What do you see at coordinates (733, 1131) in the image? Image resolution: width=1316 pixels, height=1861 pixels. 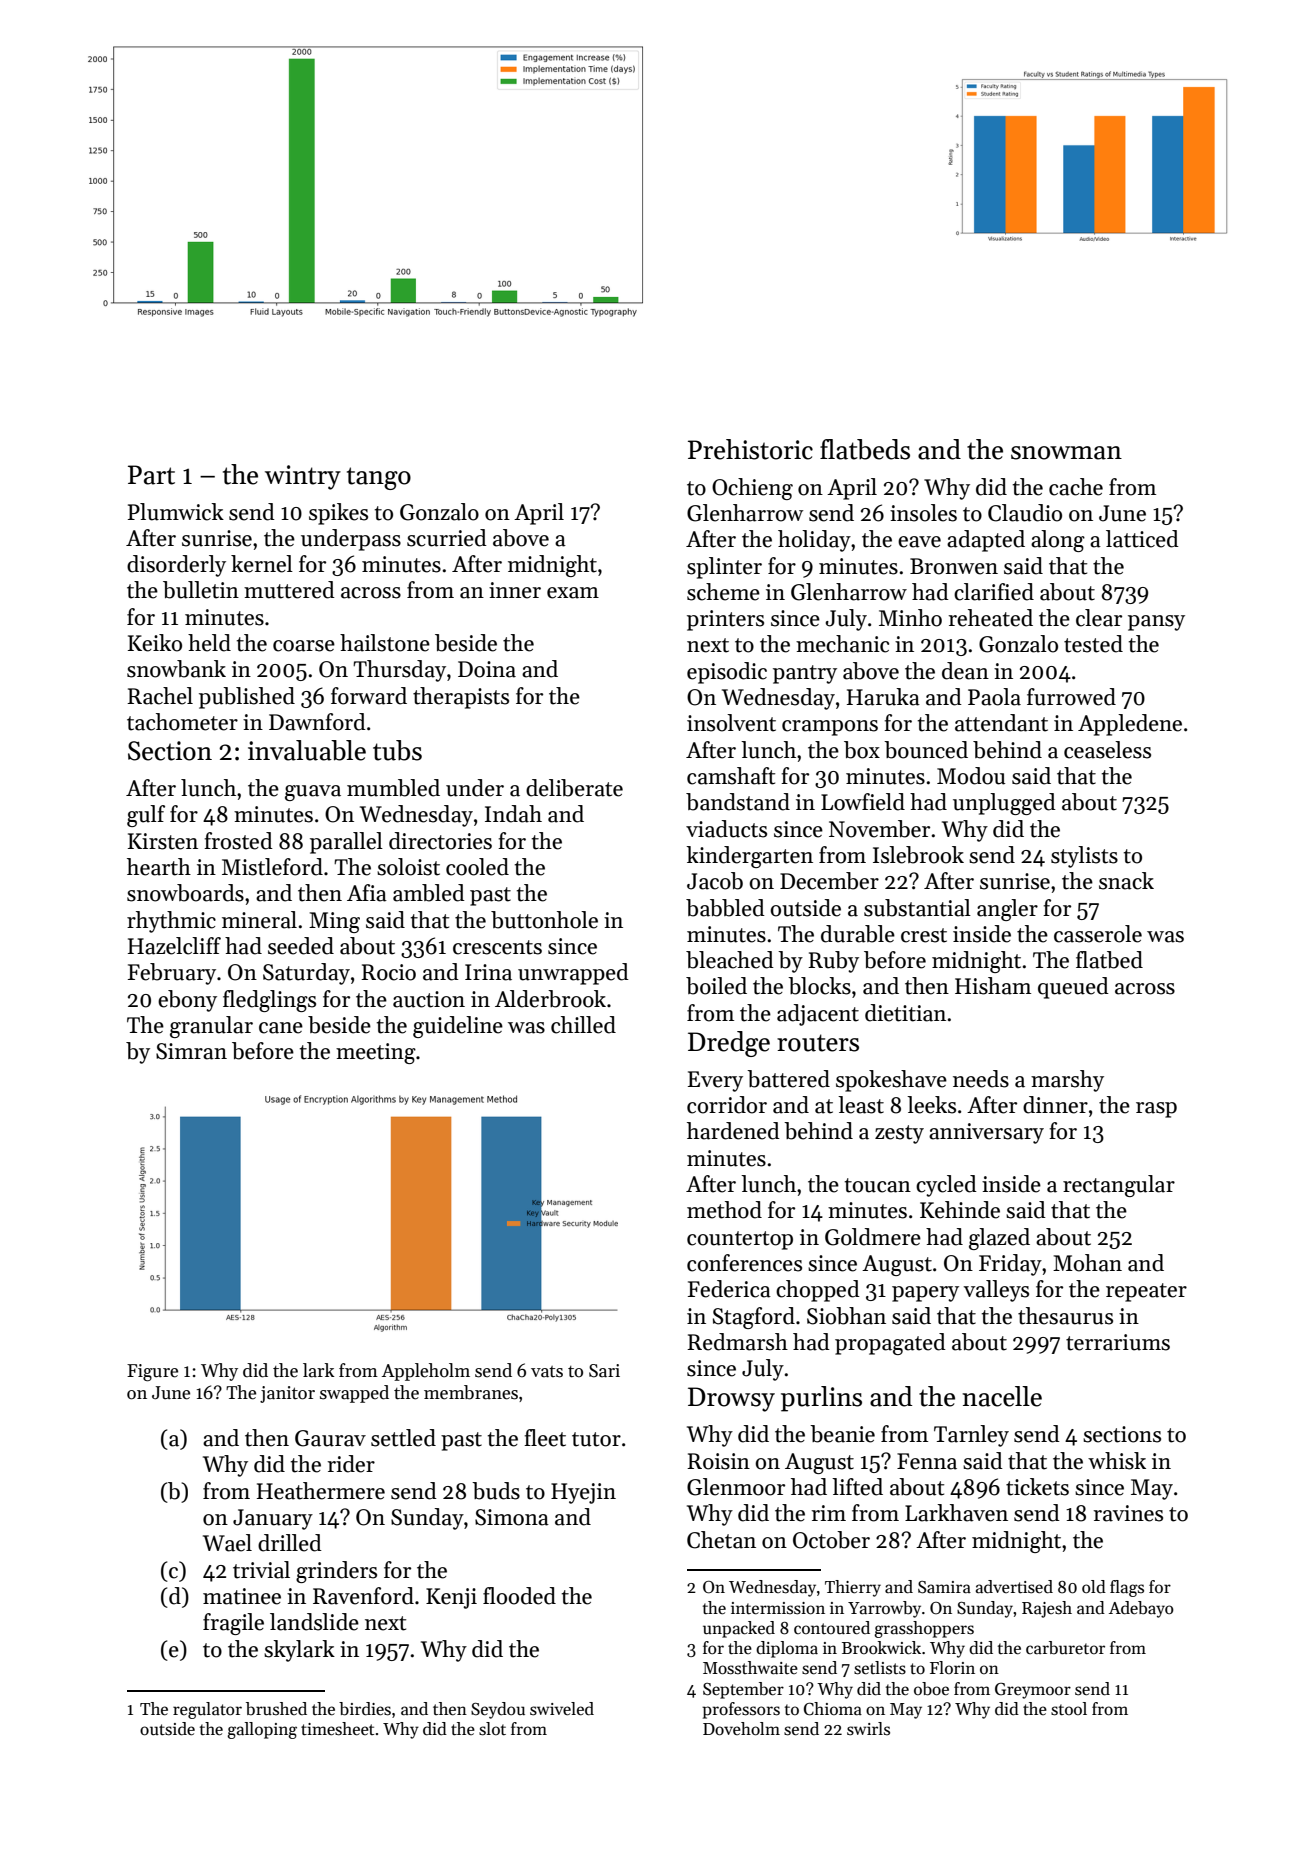 I see `hardened` at bounding box center [733, 1131].
